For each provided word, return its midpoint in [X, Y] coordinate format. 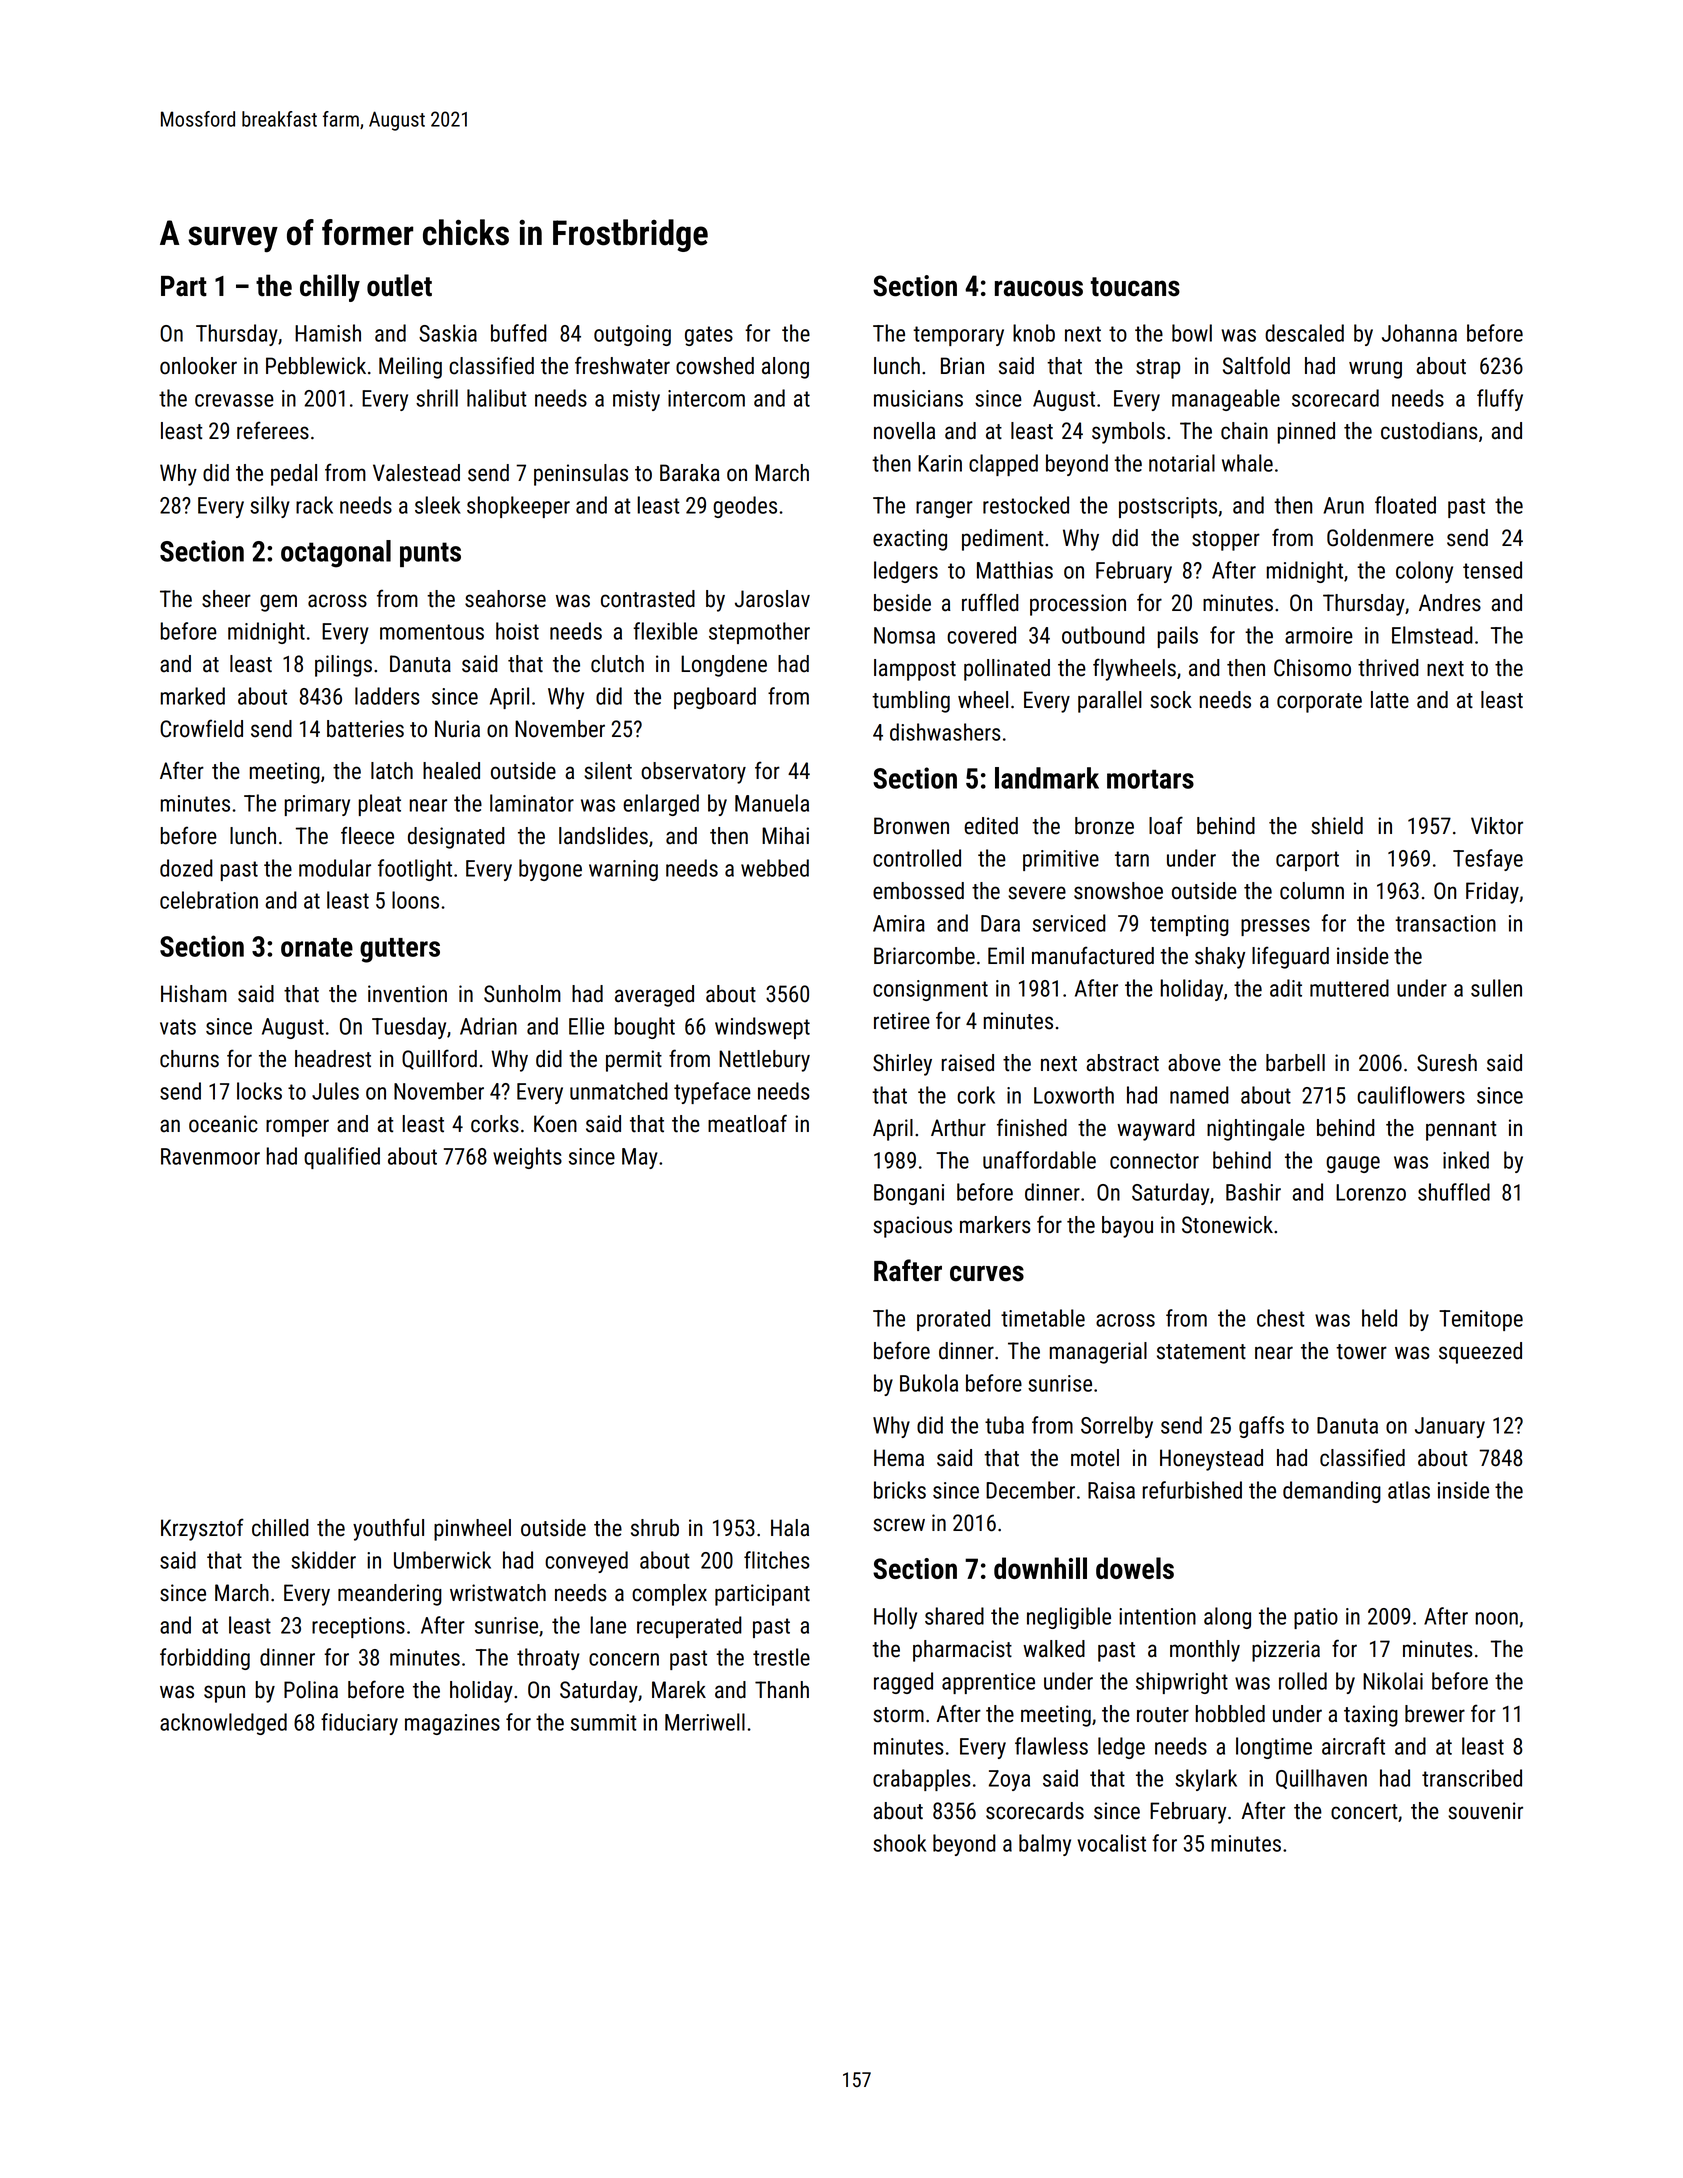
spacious [912, 1227]
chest [1280, 1318]
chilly [330, 288]
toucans [1135, 287]
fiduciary [359, 1724]
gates [709, 336]
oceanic [223, 1124]
